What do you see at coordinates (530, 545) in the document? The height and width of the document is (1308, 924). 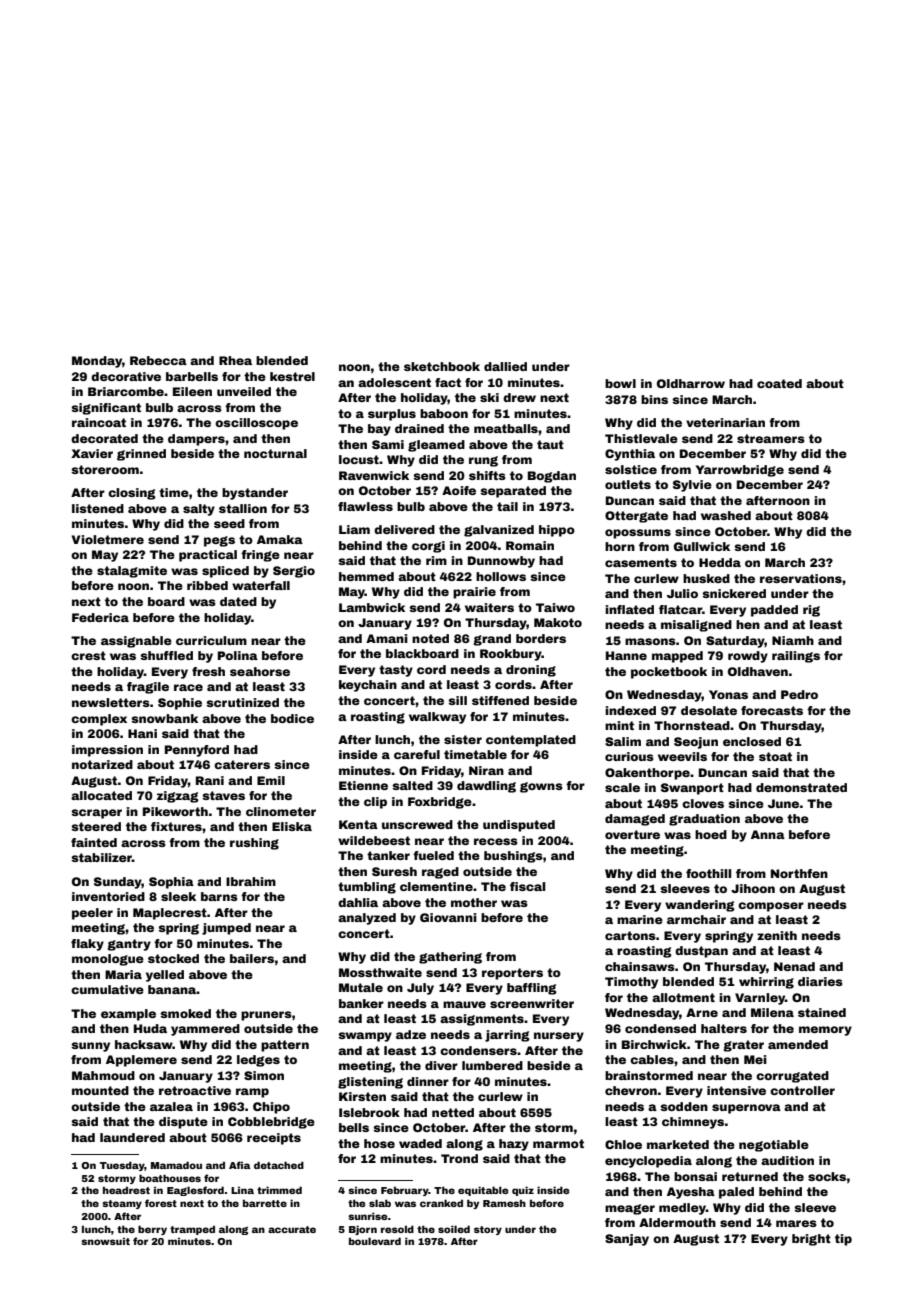 I see `Romain` at bounding box center [530, 545].
